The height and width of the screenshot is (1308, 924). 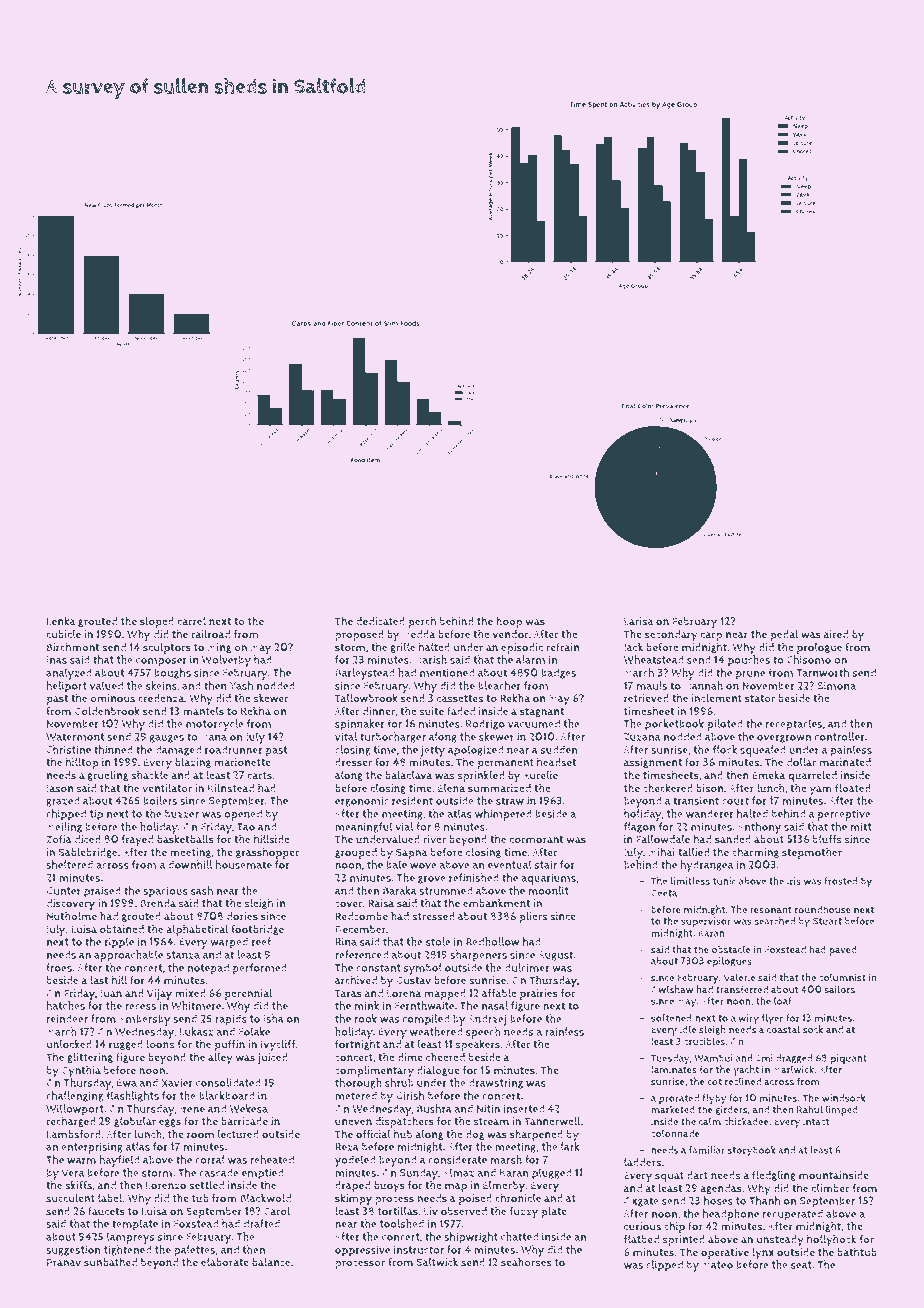 I want to click on hub, so click(x=403, y=1134).
